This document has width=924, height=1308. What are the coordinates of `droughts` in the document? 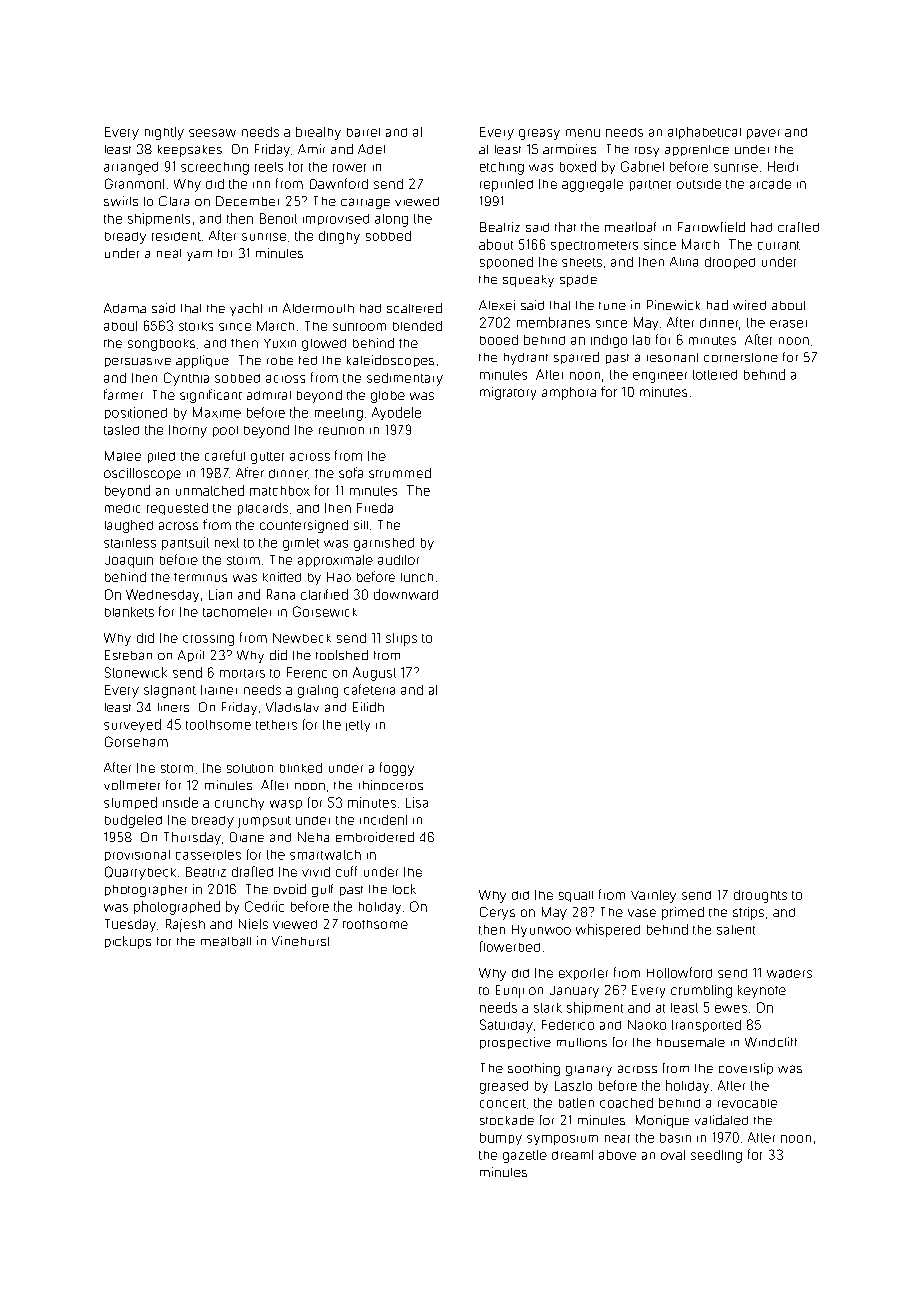 It's located at (760, 896).
